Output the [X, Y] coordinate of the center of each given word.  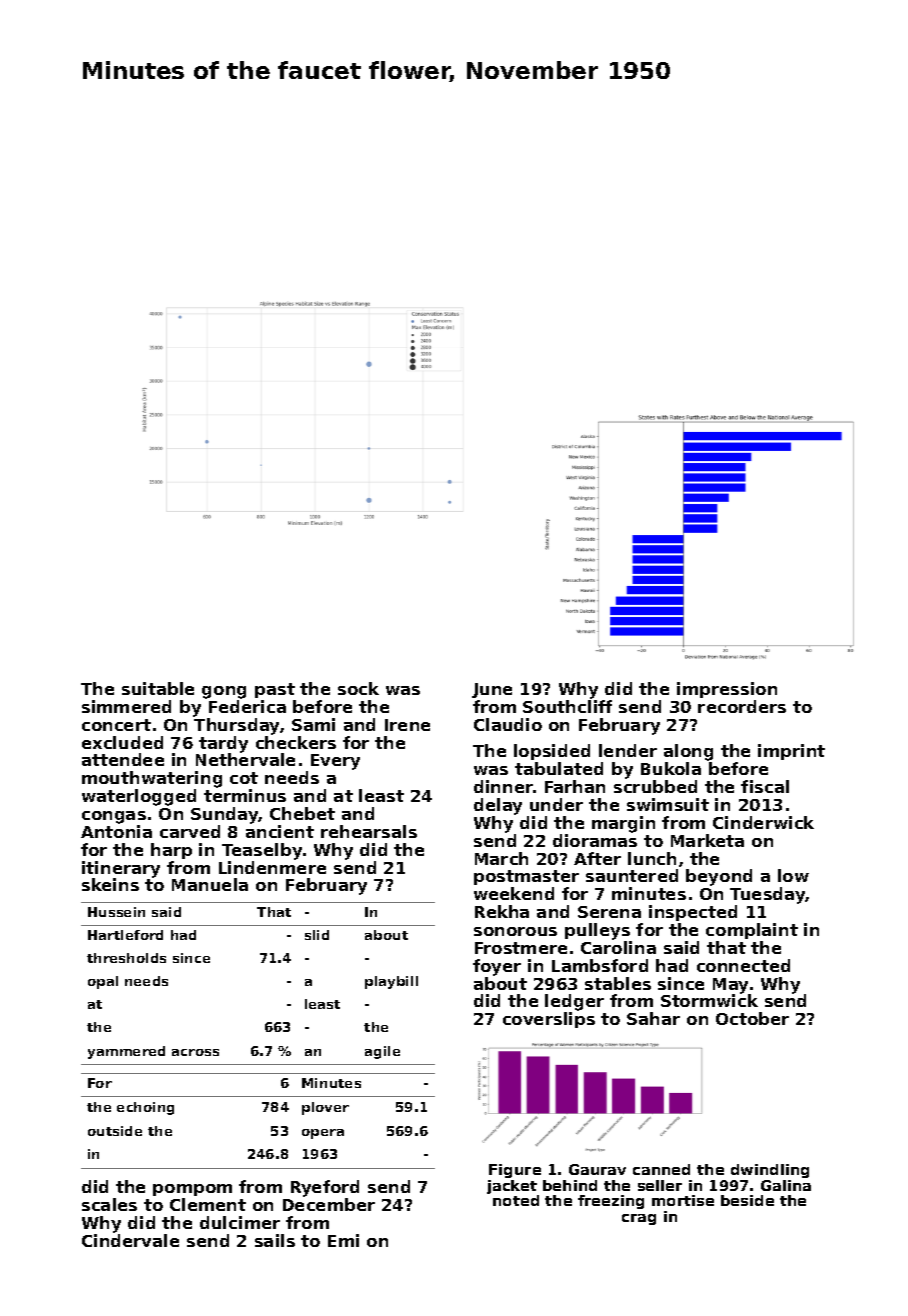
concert [116, 725]
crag [639, 1219]
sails [275, 1240]
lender [628, 750]
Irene [407, 725]
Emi [343, 1240]
